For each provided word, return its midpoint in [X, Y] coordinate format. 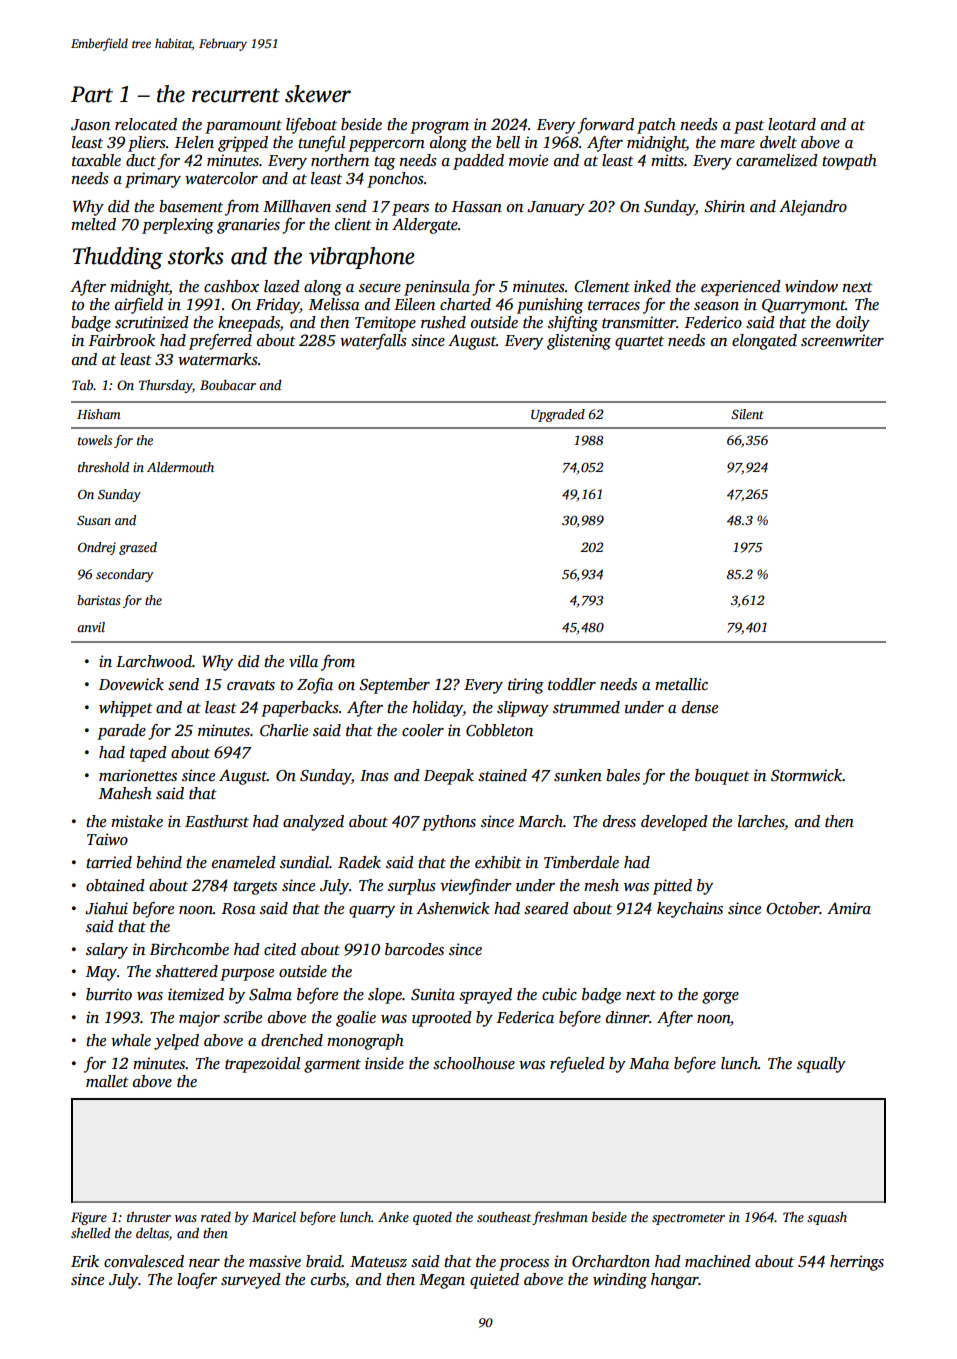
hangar [675, 1281]
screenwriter [842, 340]
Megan [442, 1281]
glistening [579, 342]
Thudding [118, 258]
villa [303, 661]
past [749, 127]
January [556, 208]
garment [332, 1066]
